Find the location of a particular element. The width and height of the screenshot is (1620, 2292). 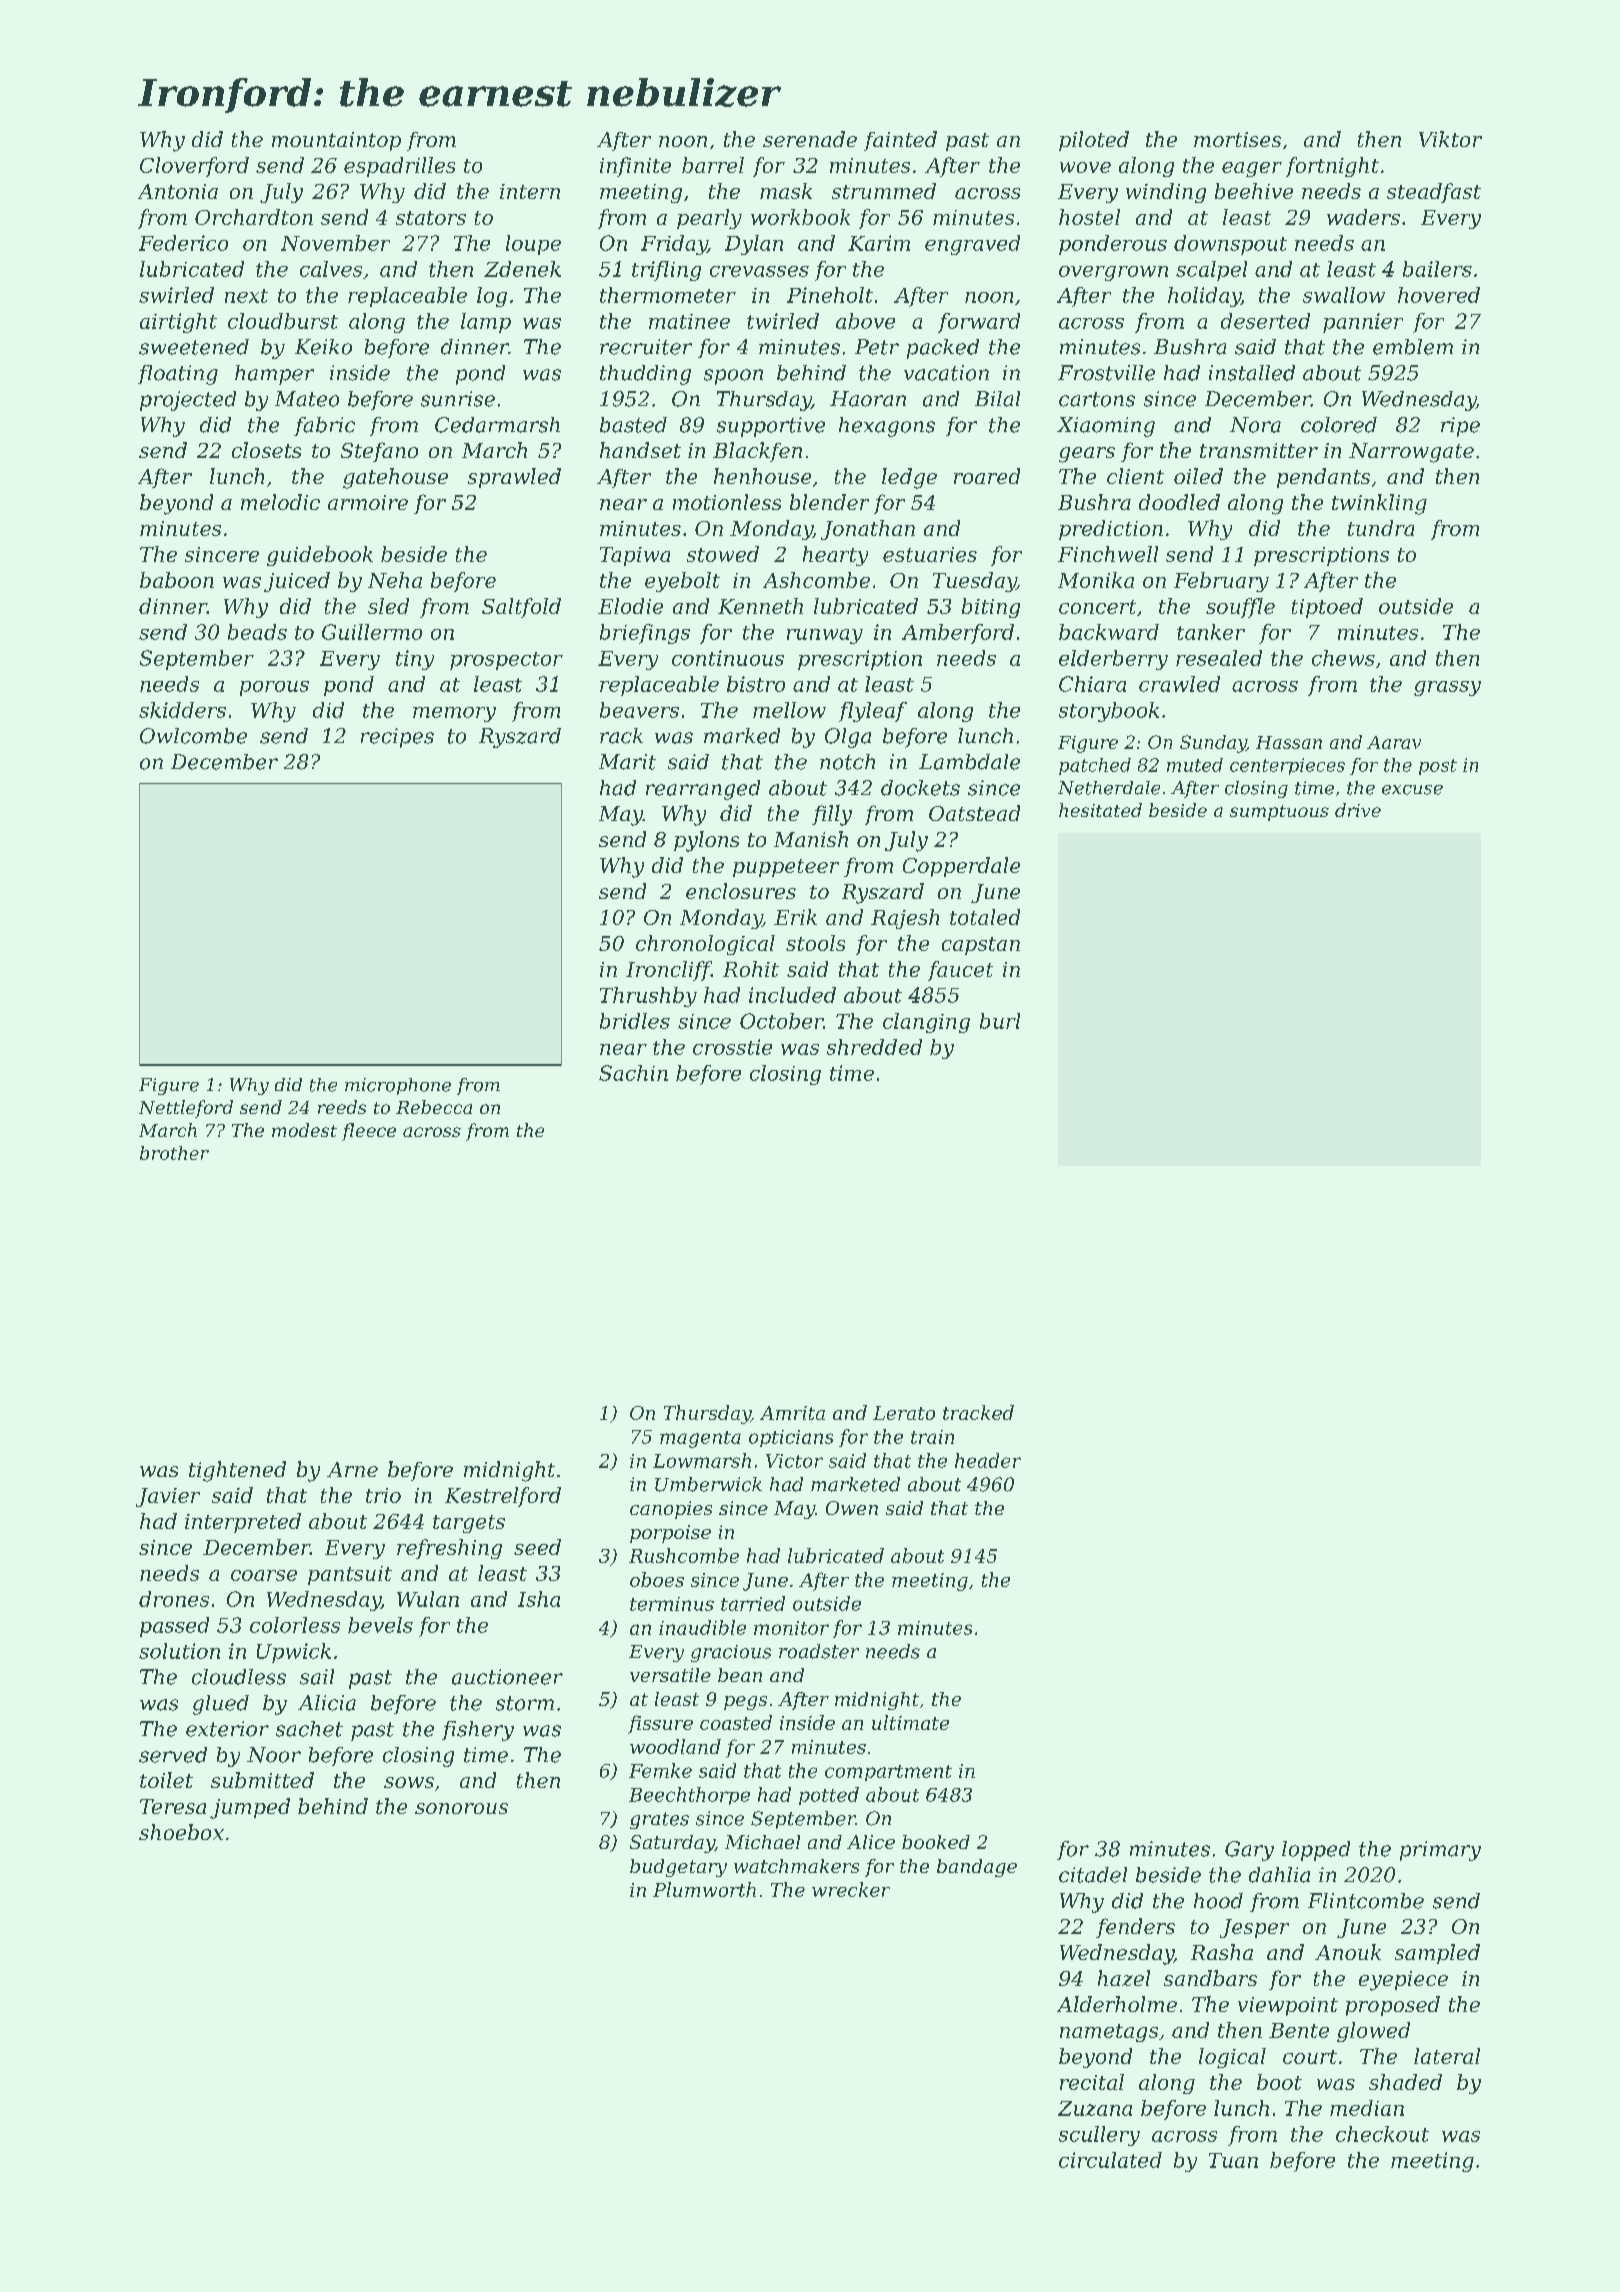

hearty is located at coordinates (835, 556).
